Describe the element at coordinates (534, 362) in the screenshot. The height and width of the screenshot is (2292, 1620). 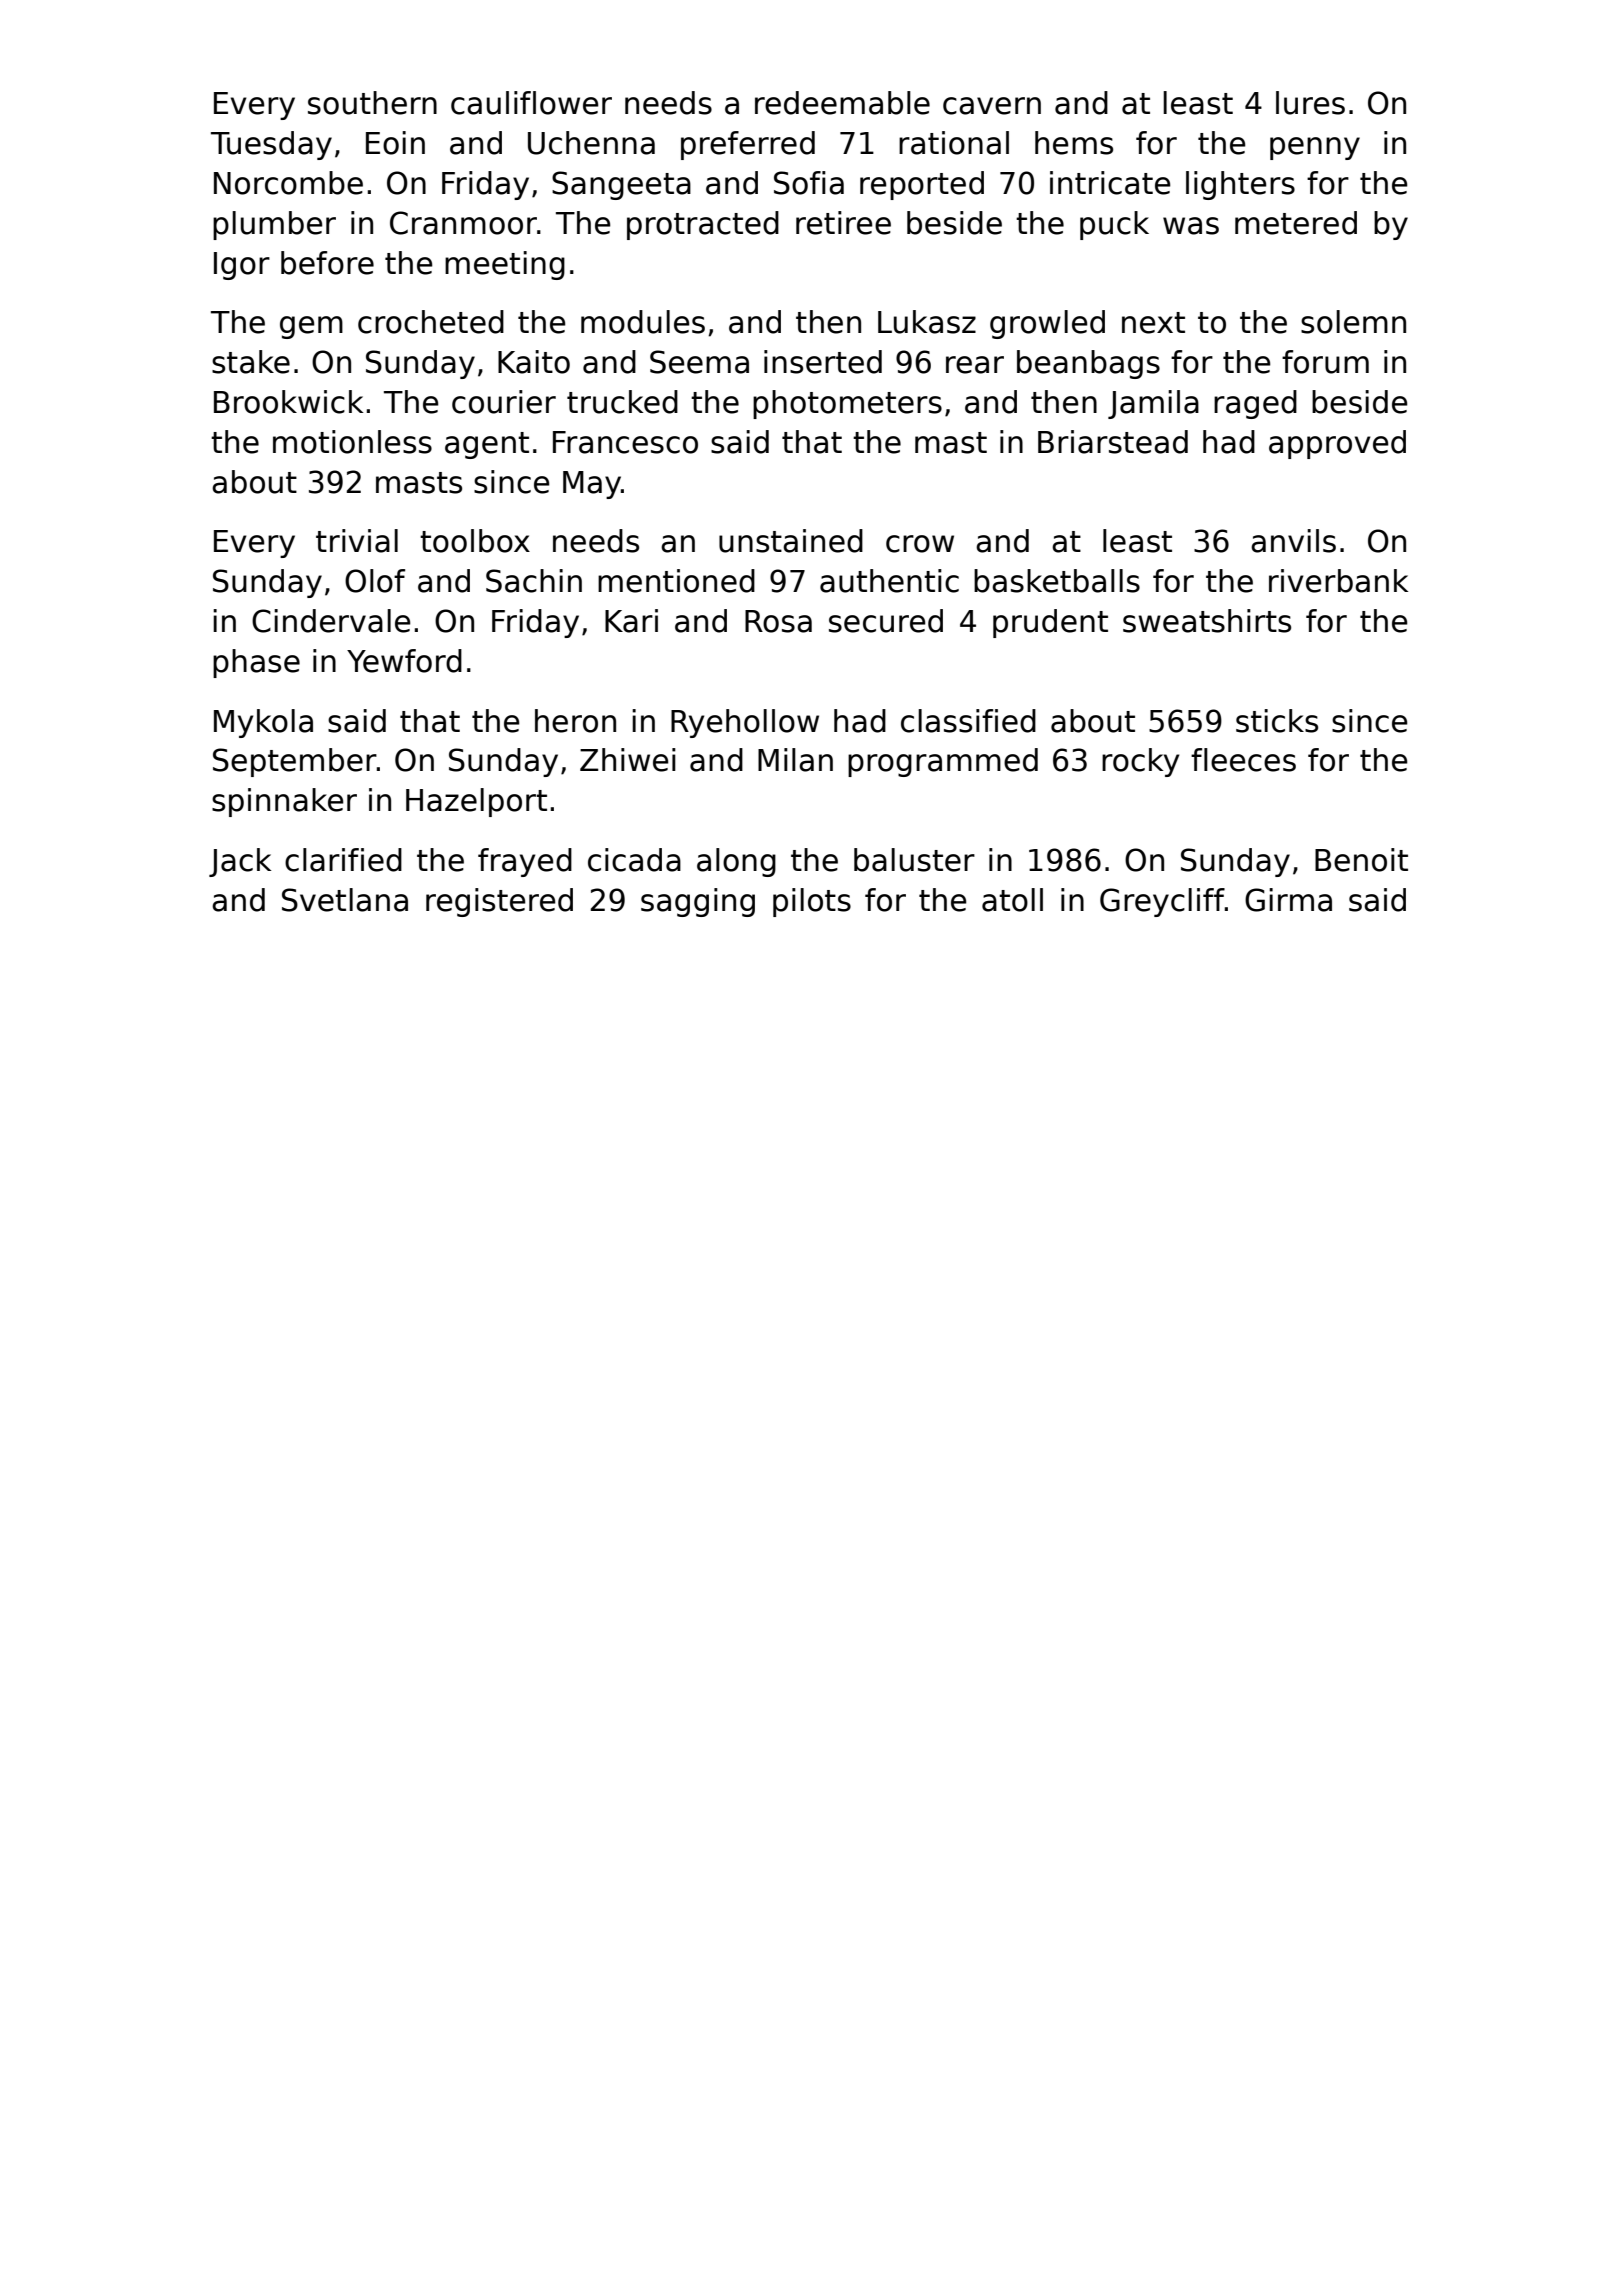
I see `Kaito` at that location.
